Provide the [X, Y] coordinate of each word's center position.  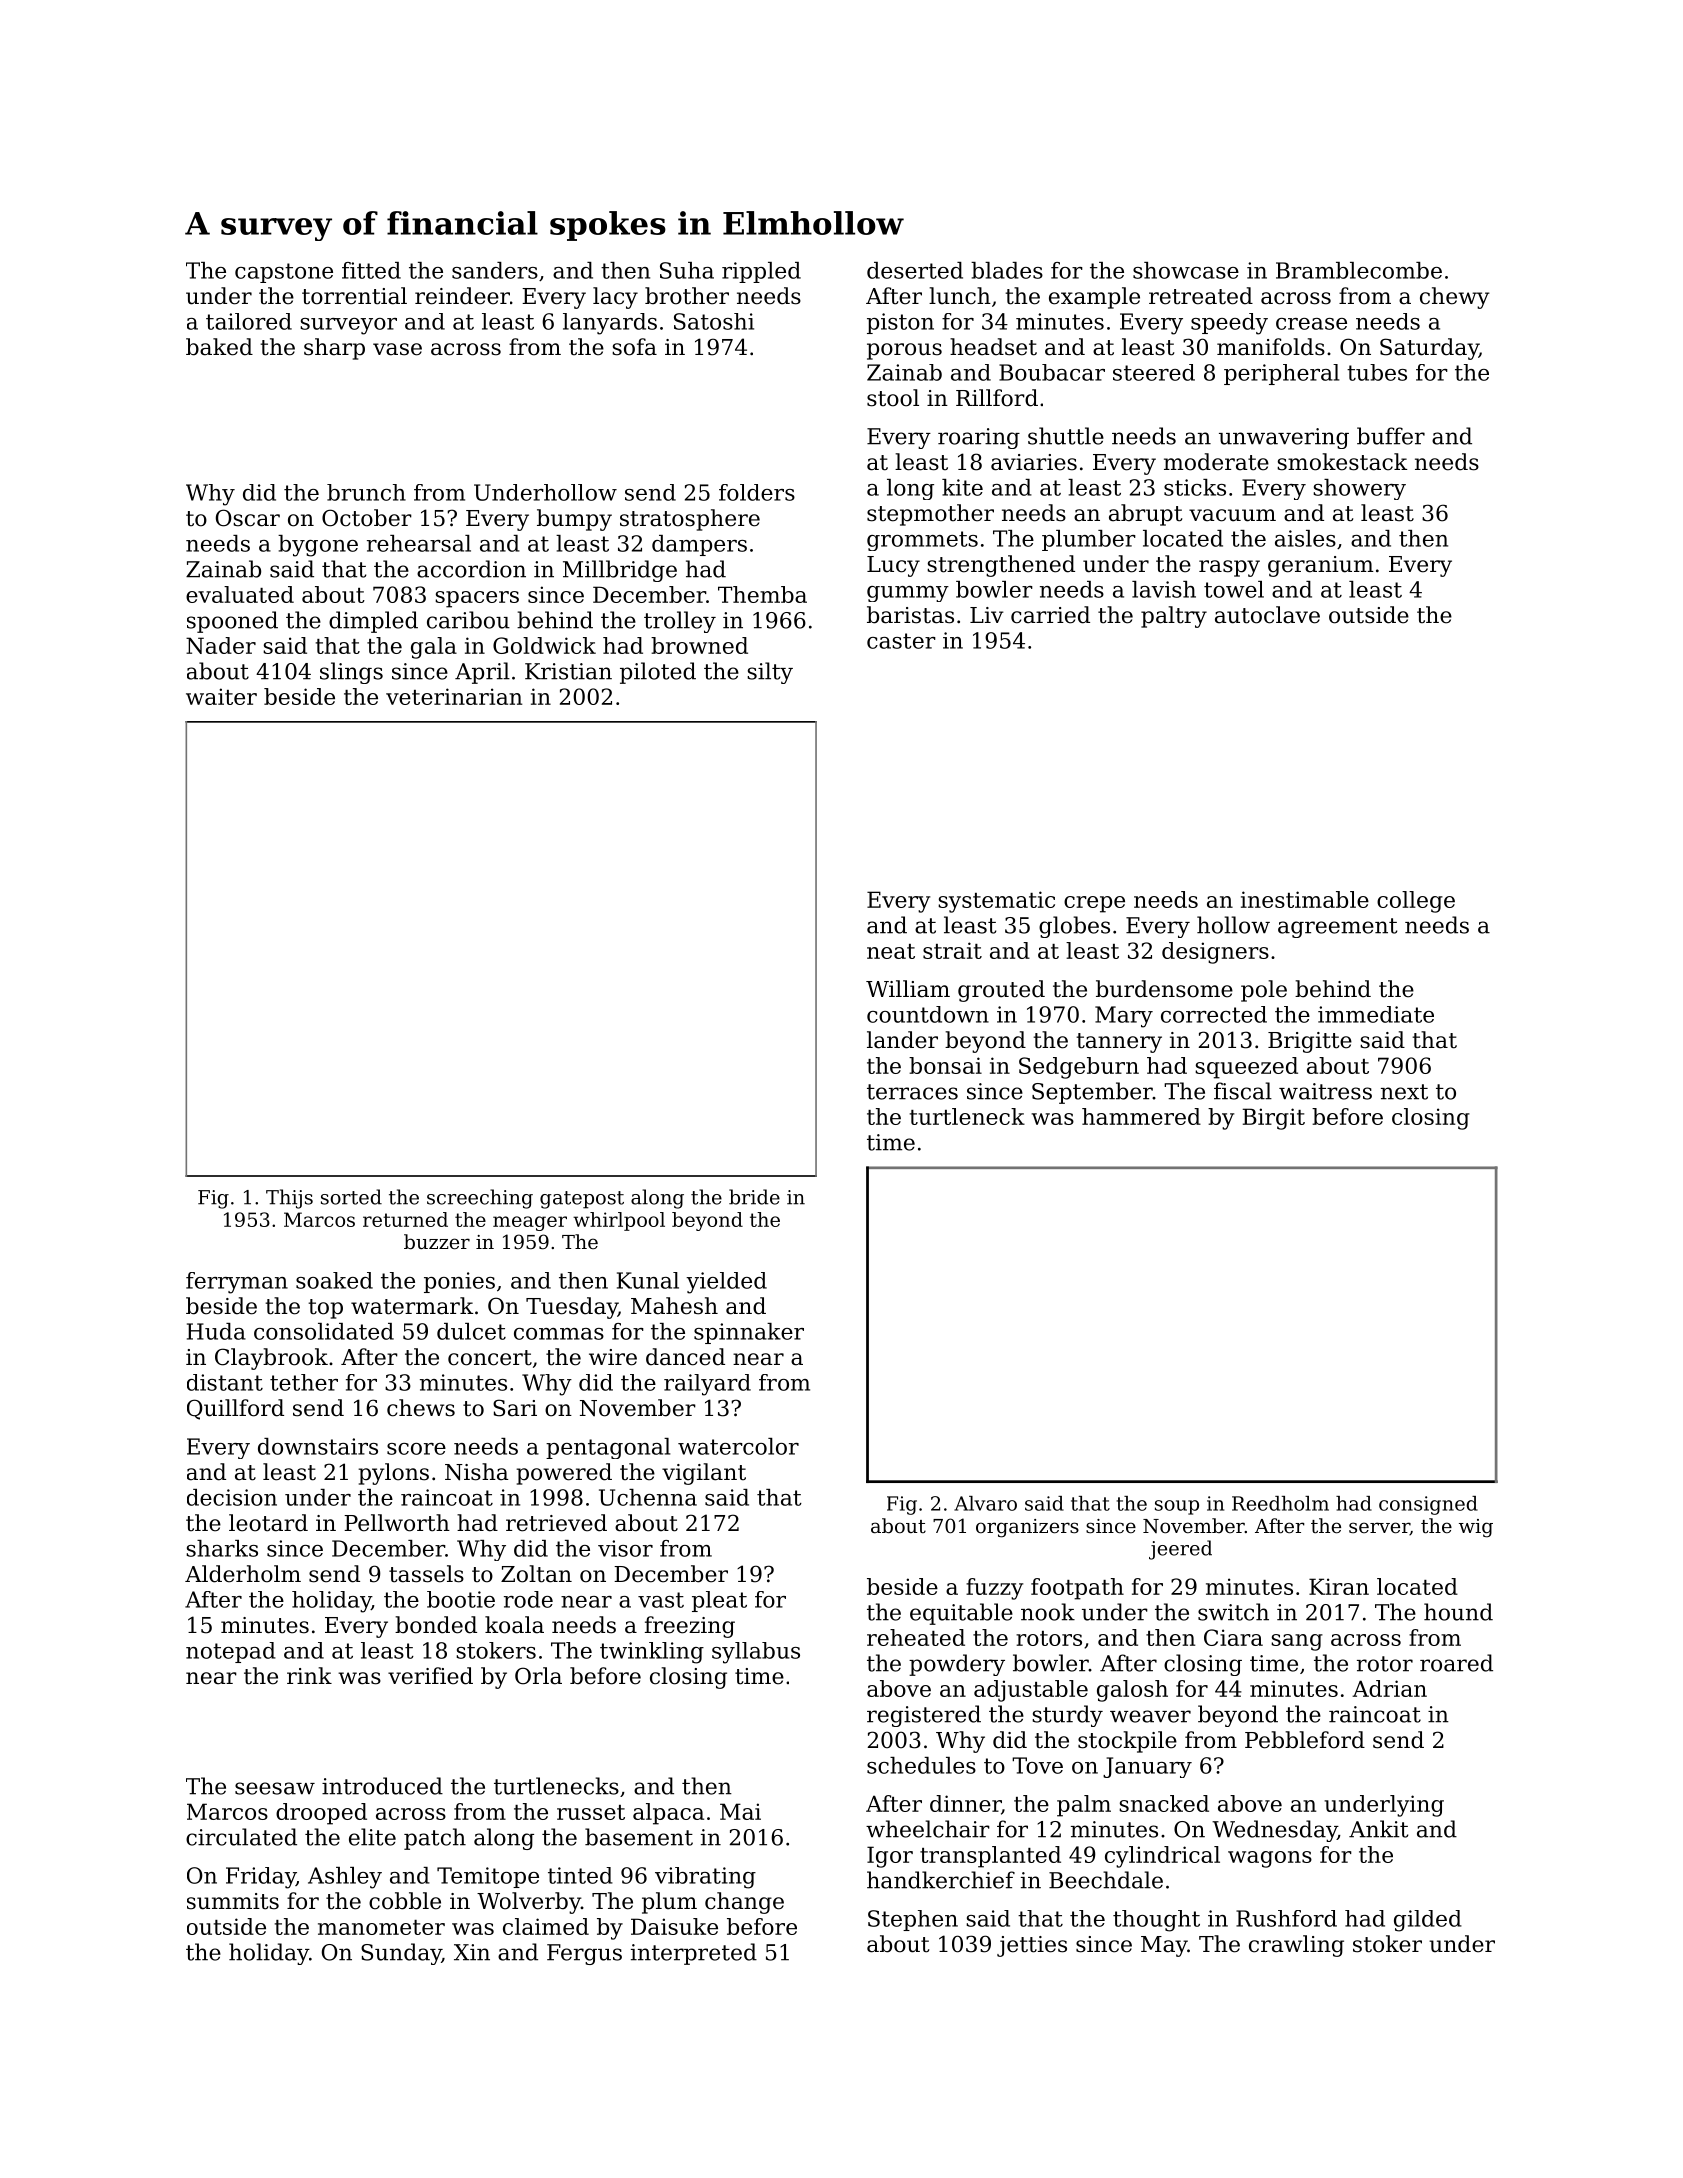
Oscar [248, 518]
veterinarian [454, 696]
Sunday [401, 1954]
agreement [1337, 928]
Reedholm [1280, 1503]
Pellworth [397, 1523]
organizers [1027, 1528]
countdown [928, 1014]
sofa [634, 347]
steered [1154, 372]
